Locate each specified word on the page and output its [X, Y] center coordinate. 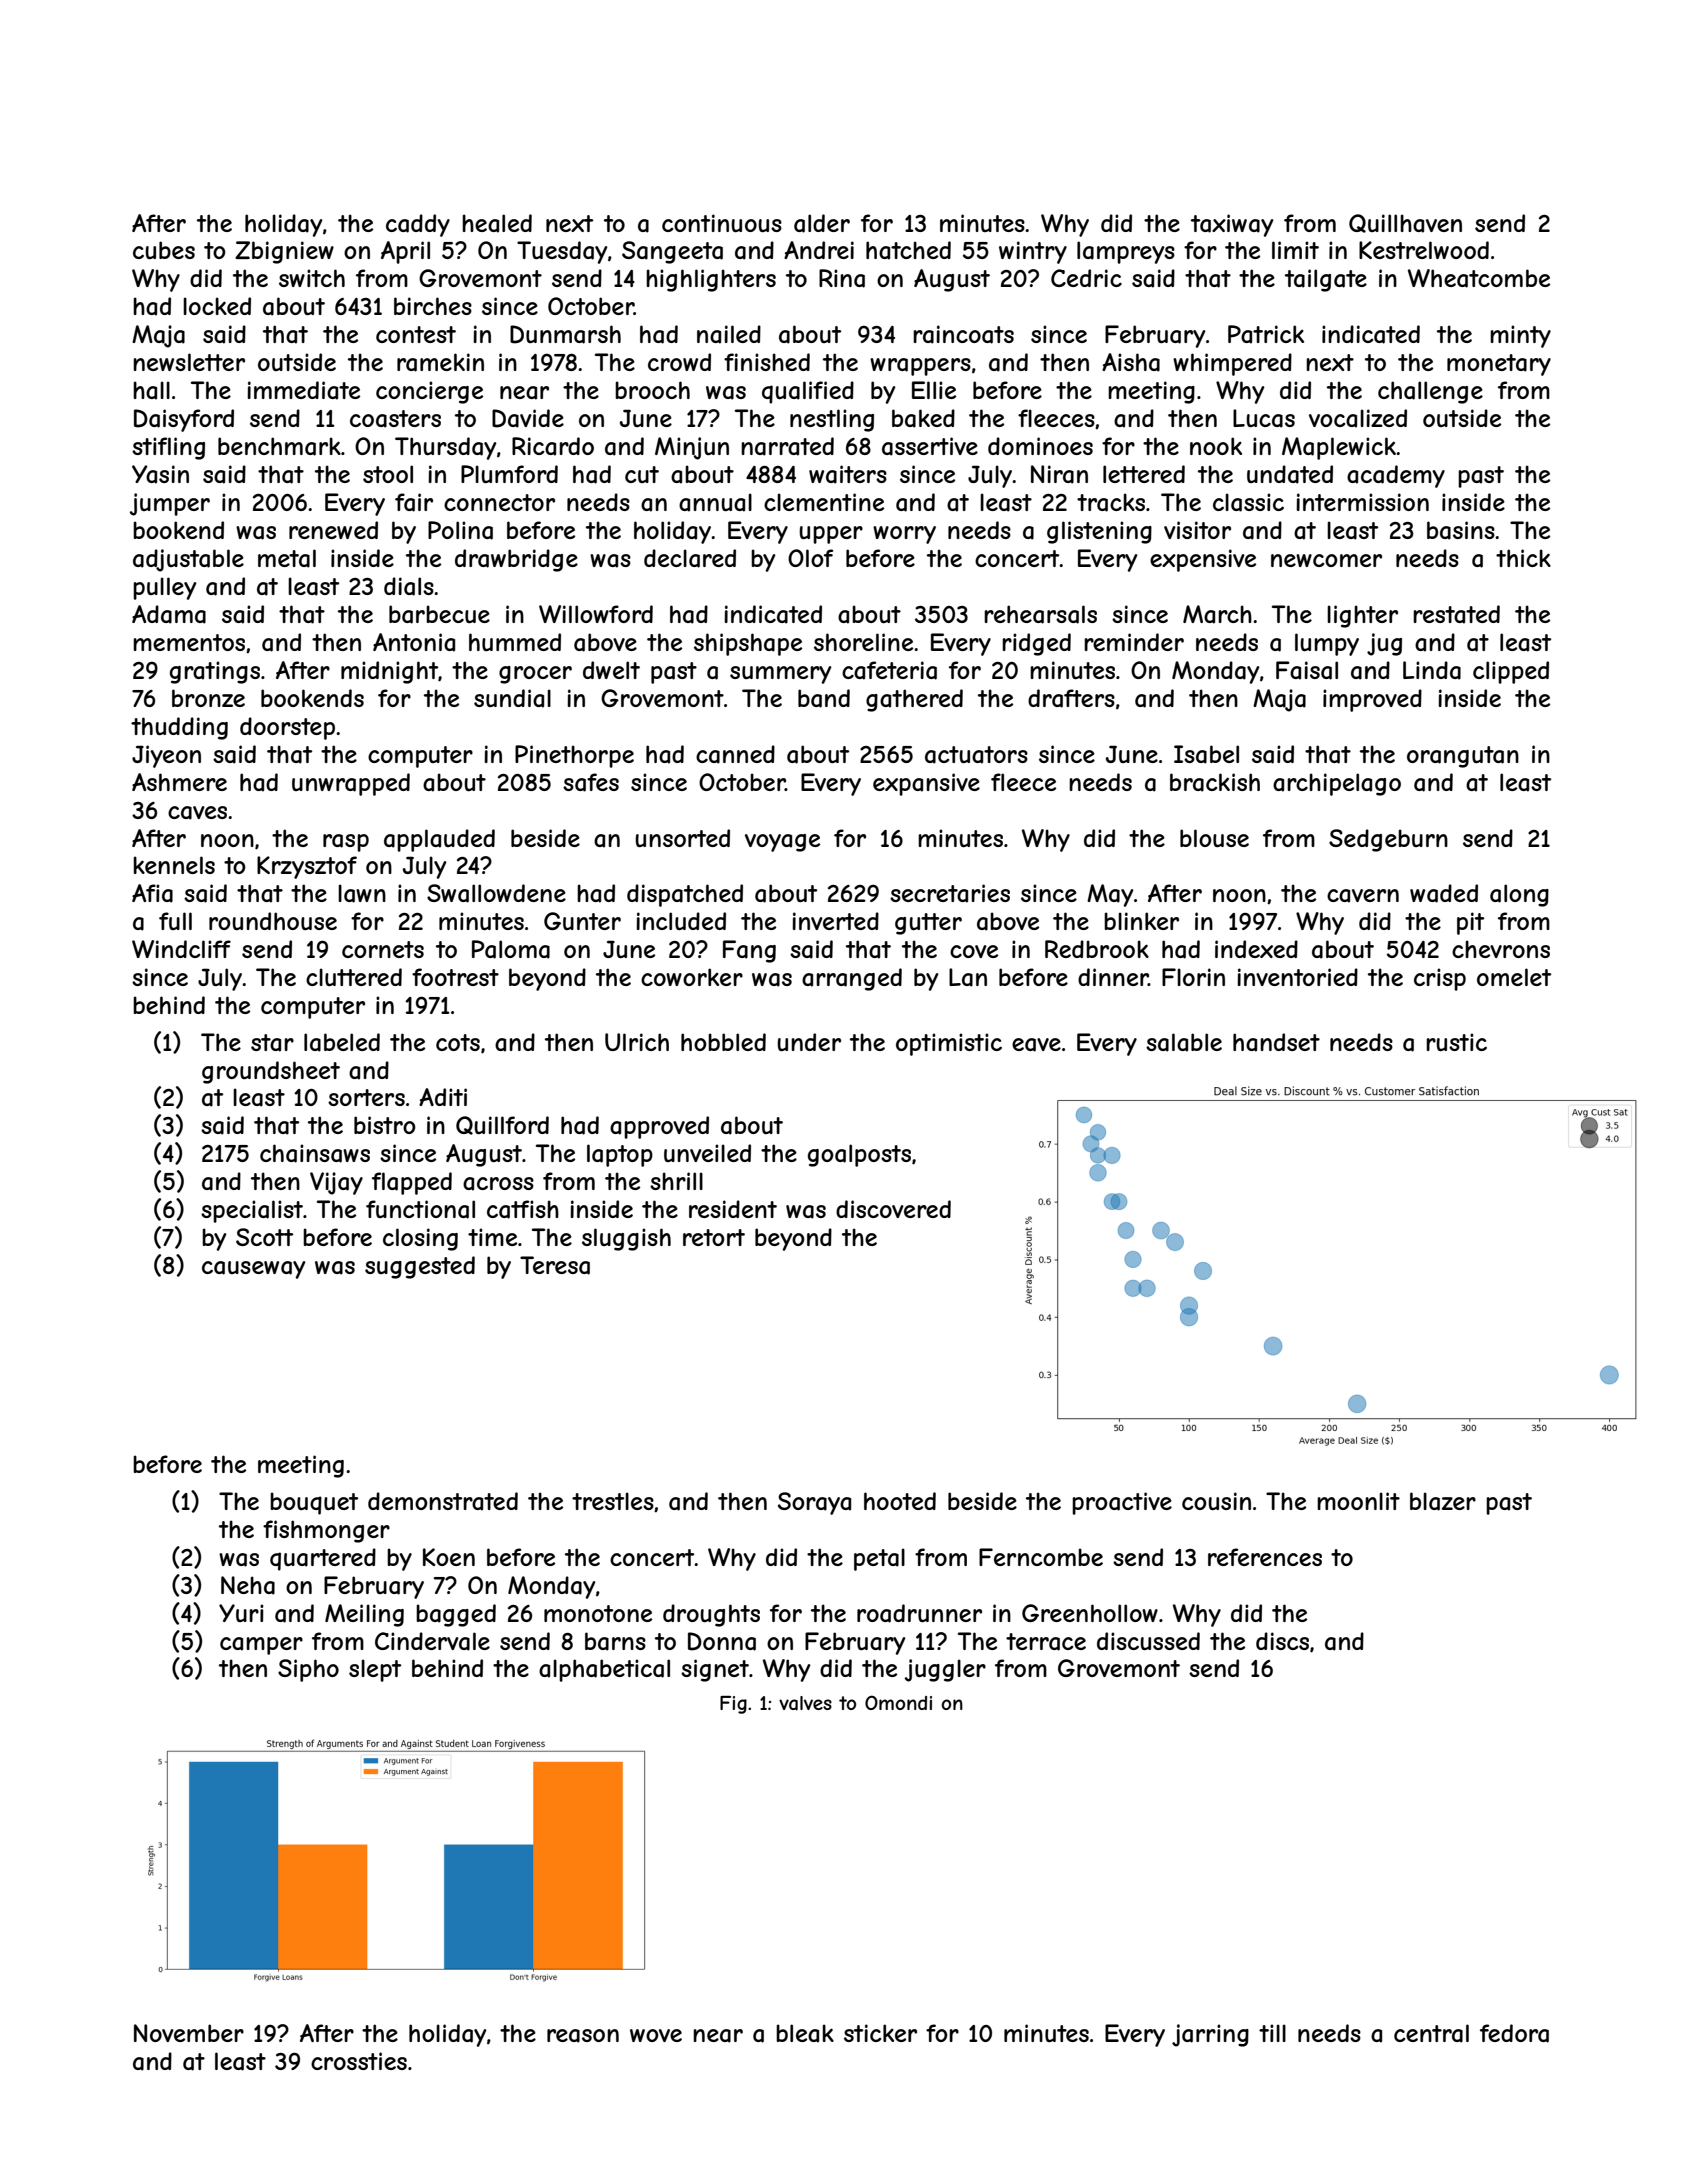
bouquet [314, 1503]
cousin [1216, 1501]
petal [879, 1559]
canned [735, 754]
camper [261, 1646]
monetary [1499, 365]
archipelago [1337, 784]
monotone [598, 1613]
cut [642, 474]
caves [197, 813]
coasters [395, 419]
